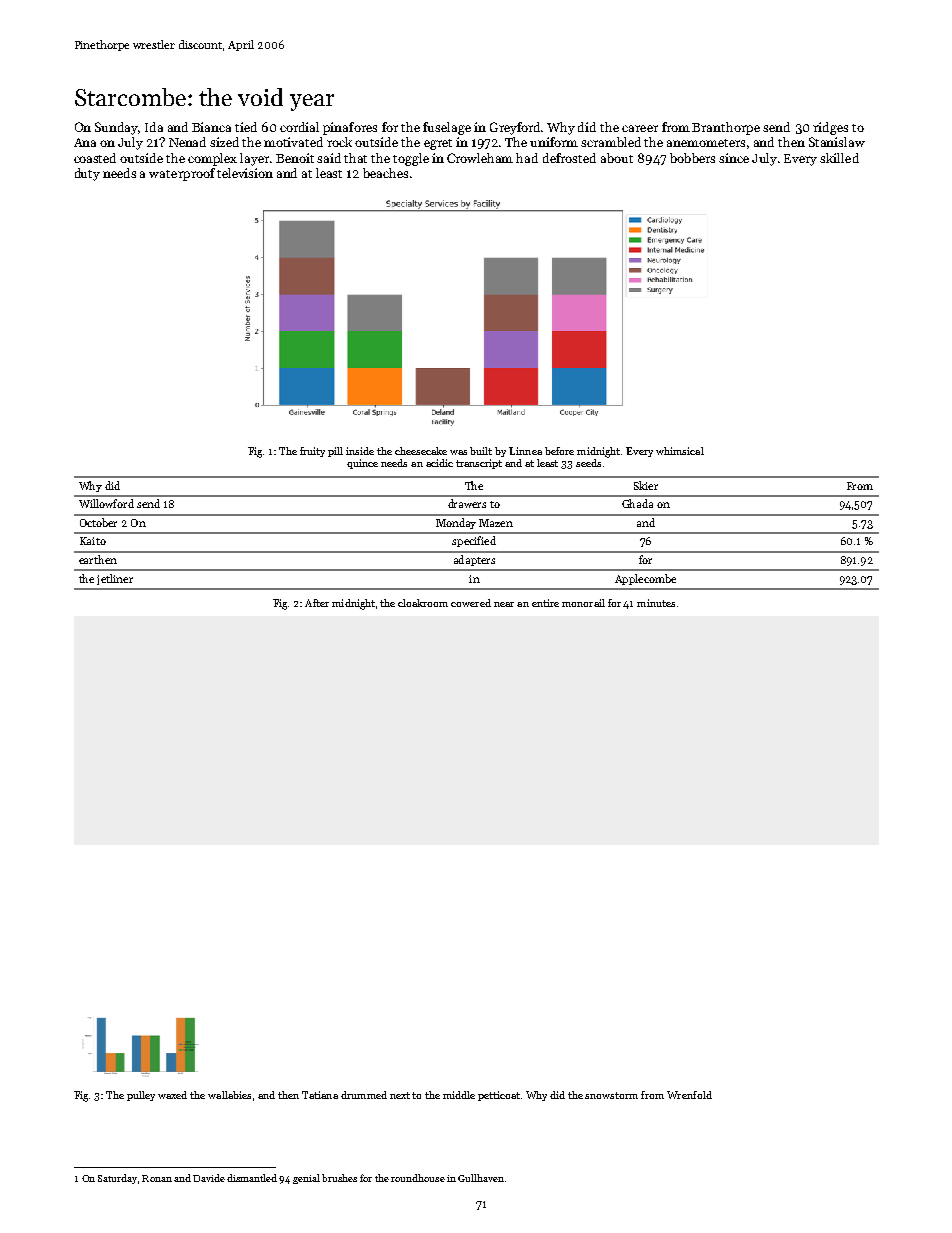 The width and height of the image is (952, 1233). Describe the element at coordinates (157, 1178) in the image. I see `Ronan` at that location.
